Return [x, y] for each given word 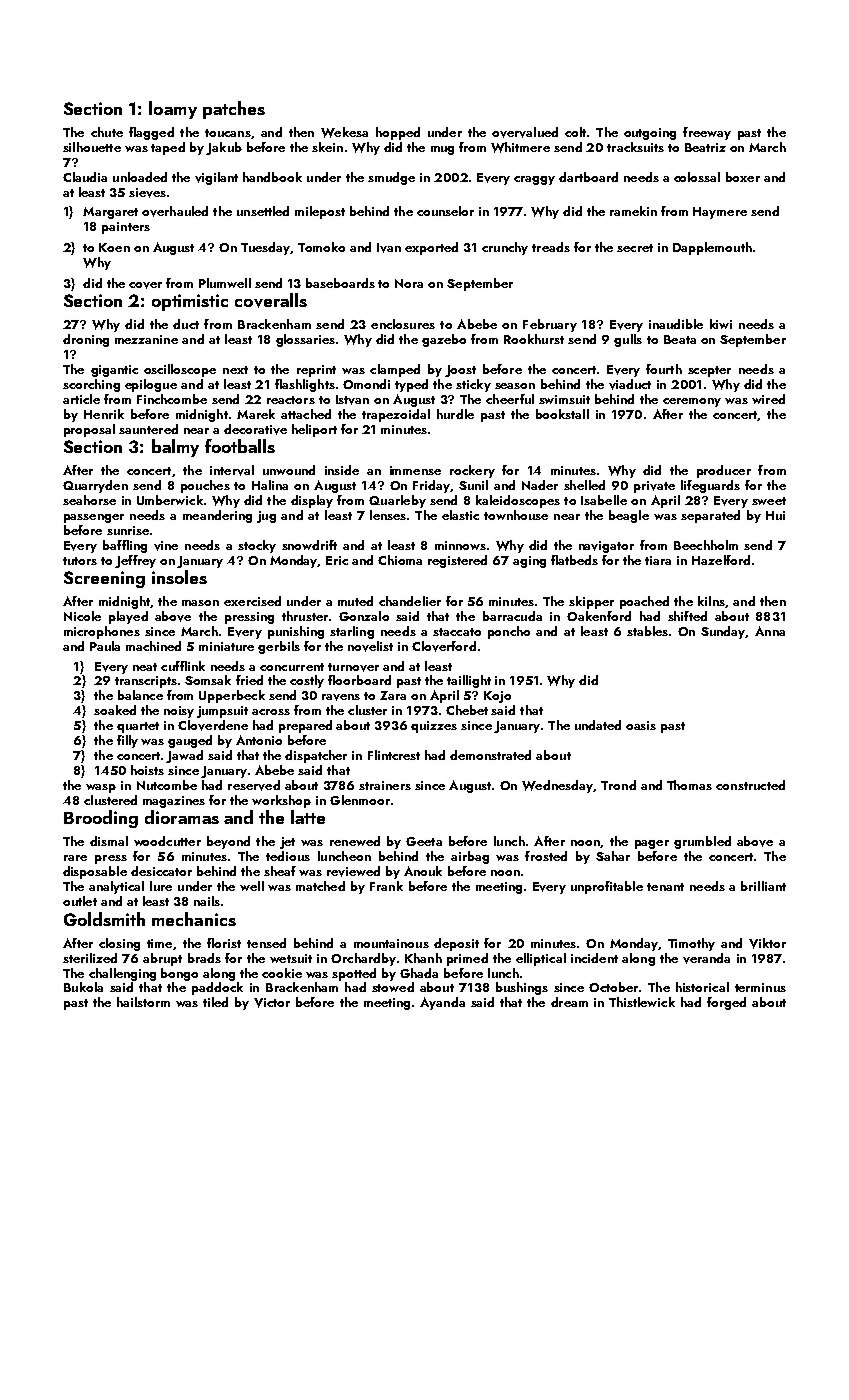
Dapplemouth [712, 248]
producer [724, 471]
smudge [391, 178]
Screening [104, 579]
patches [234, 110]
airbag [470, 857]
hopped [398, 133]
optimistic [190, 302]
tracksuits [635, 147]
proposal [89, 430]
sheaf [280, 871]
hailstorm [143, 1002]
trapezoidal [396, 415]
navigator [606, 547]
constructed [750, 785]
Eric [337, 560]
